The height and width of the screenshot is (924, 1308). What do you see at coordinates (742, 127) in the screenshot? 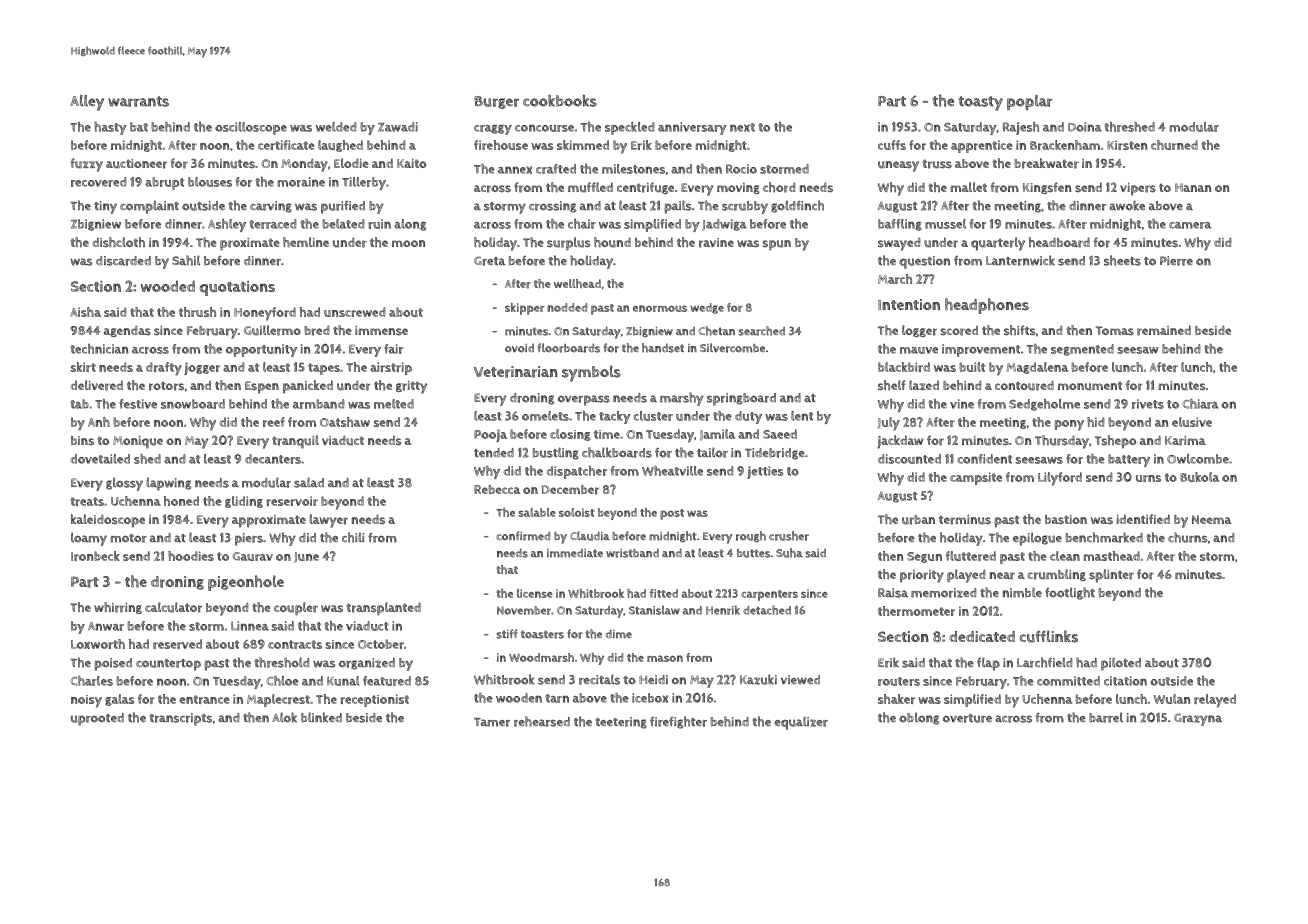
I see `next` at bounding box center [742, 127].
